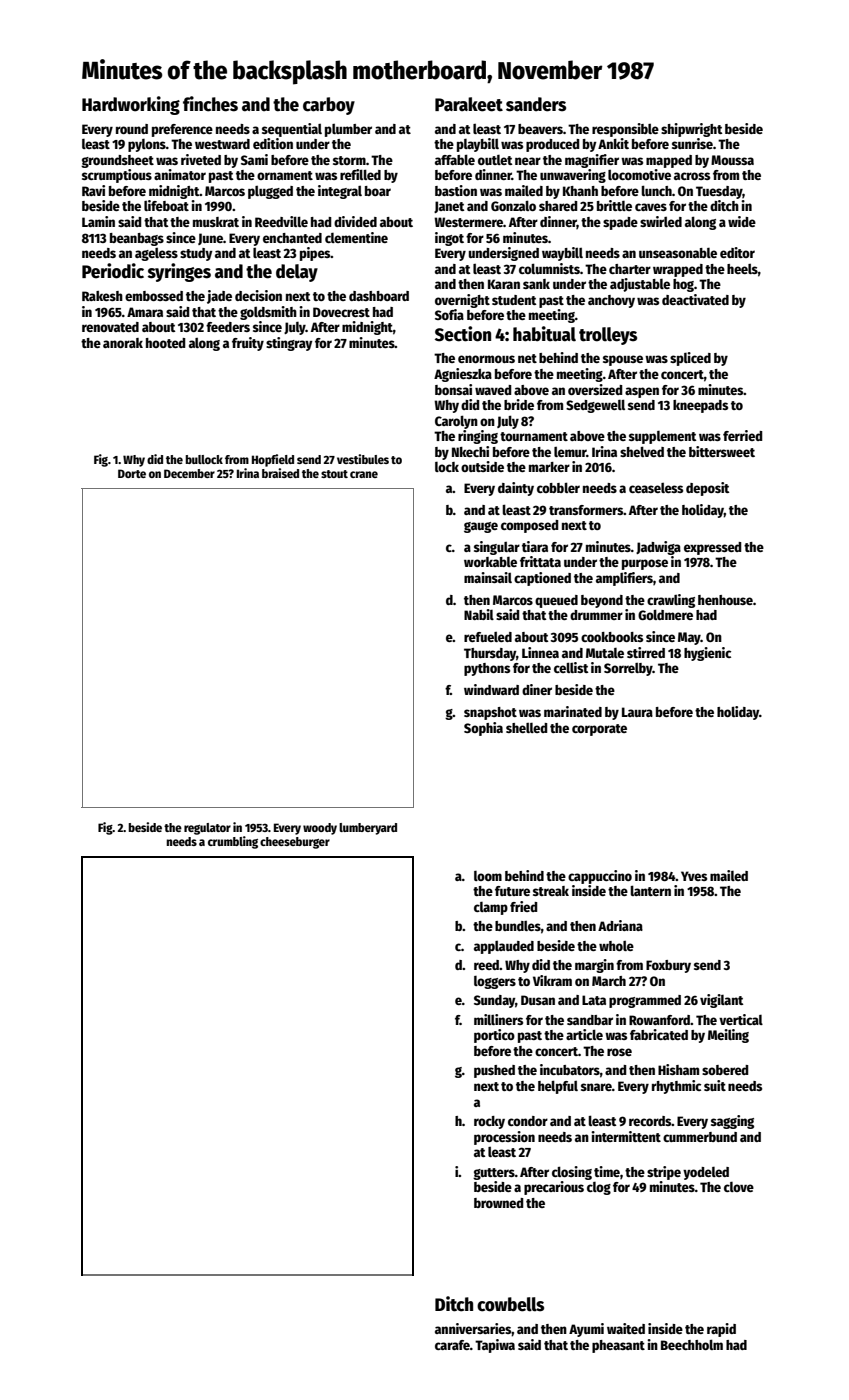  Describe the element at coordinates (510, 1304) in the screenshot. I see `cowbells` at that location.
